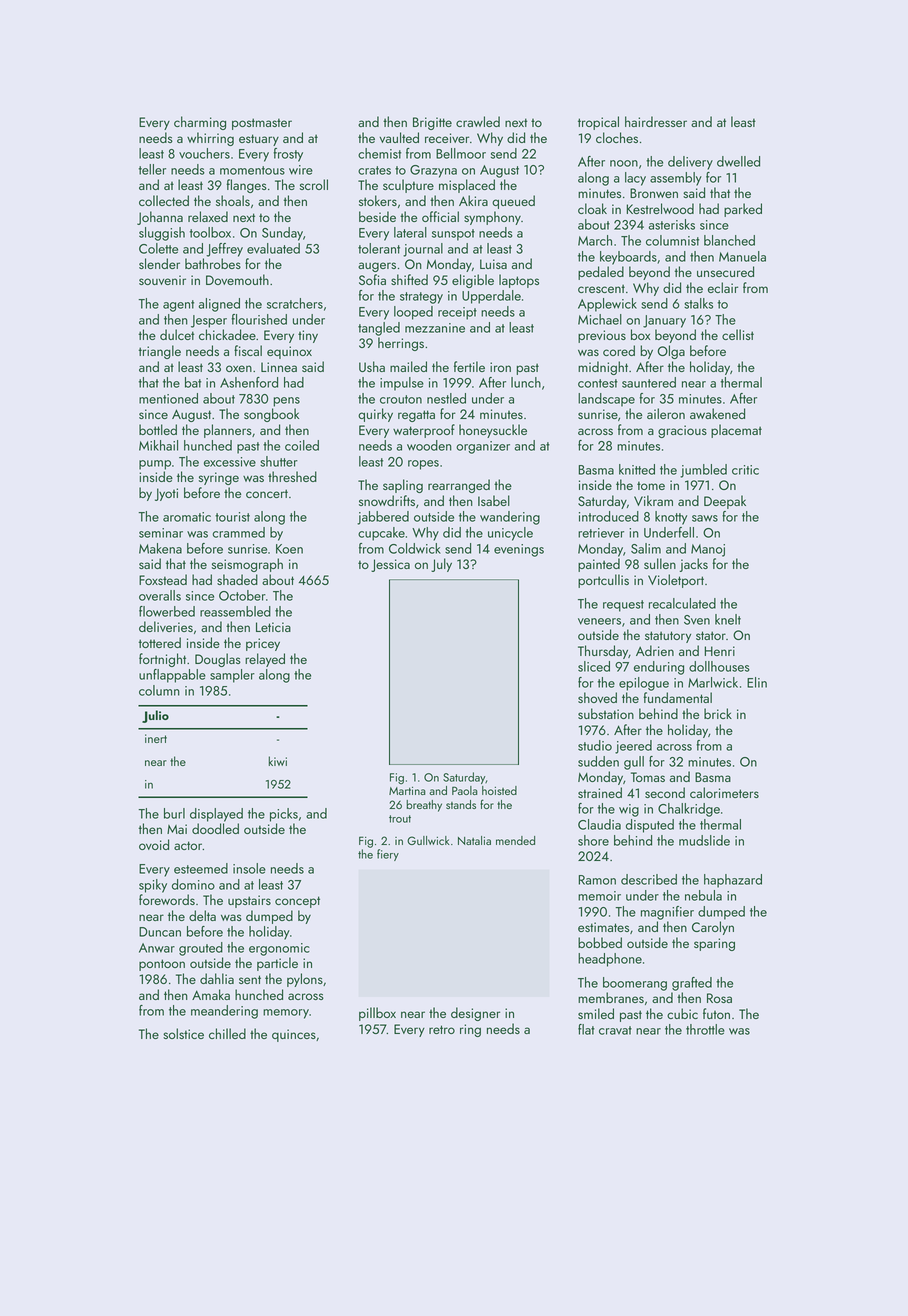 This screenshot has width=908, height=1316. What do you see at coordinates (738, 161) in the screenshot?
I see `dwelled` at bounding box center [738, 161].
